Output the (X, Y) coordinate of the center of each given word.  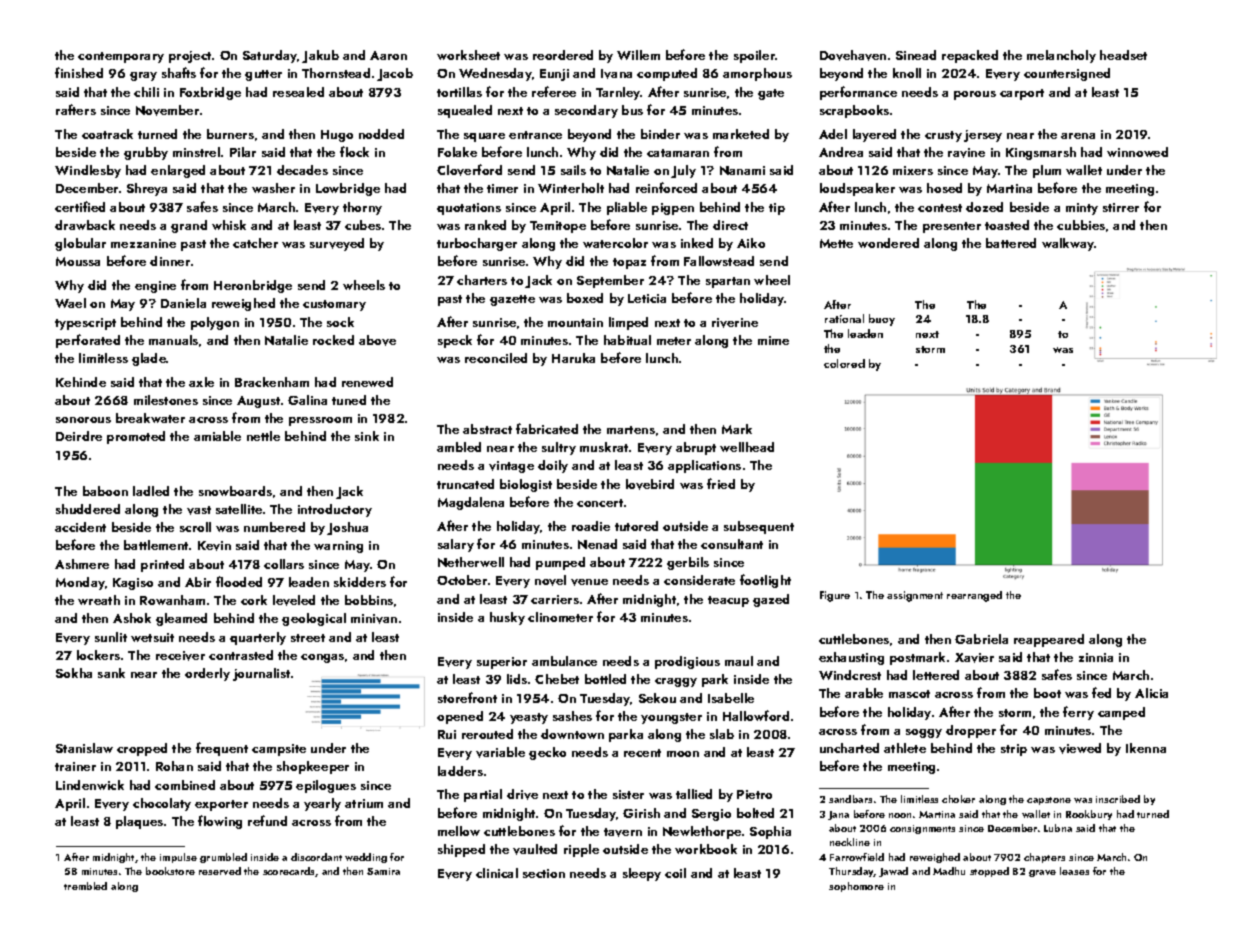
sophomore (856, 887)
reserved (220, 871)
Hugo (337, 136)
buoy (882, 320)
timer (502, 188)
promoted (136, 437)
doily (553, 466)
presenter (952, 227)
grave (1042, 873)
